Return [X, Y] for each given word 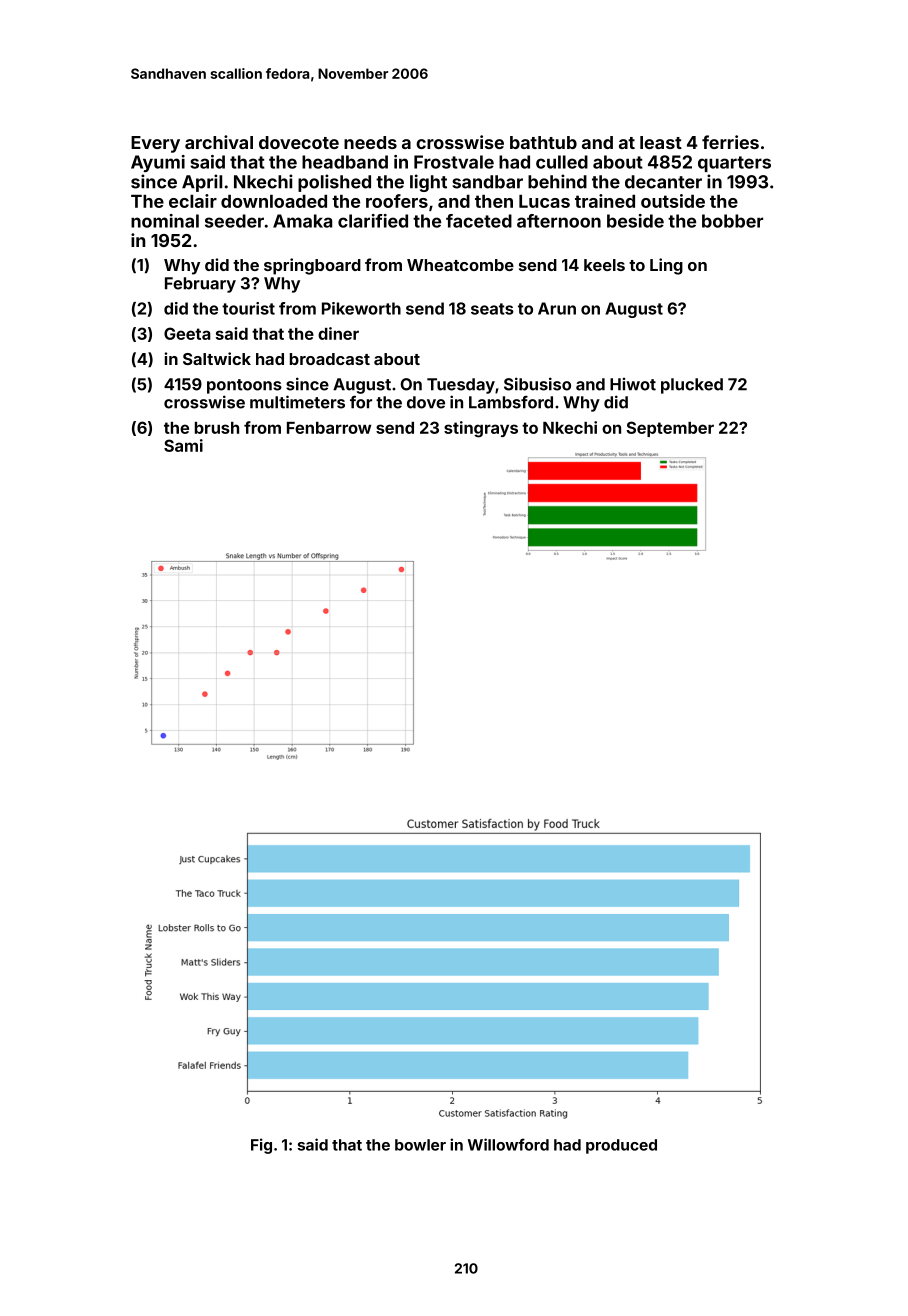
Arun [557, 308]
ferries [730, 142]
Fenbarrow [329, 428]
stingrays [481, 429]
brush [217, 428]
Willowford [508, 1144]
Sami [183, 445]
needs [370, 142]
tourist [248, 308]
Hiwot [633, 384]
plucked [692, 386]
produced [621, 1146]
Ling [666, 266]
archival [219, 142]
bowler [420, 1145]
